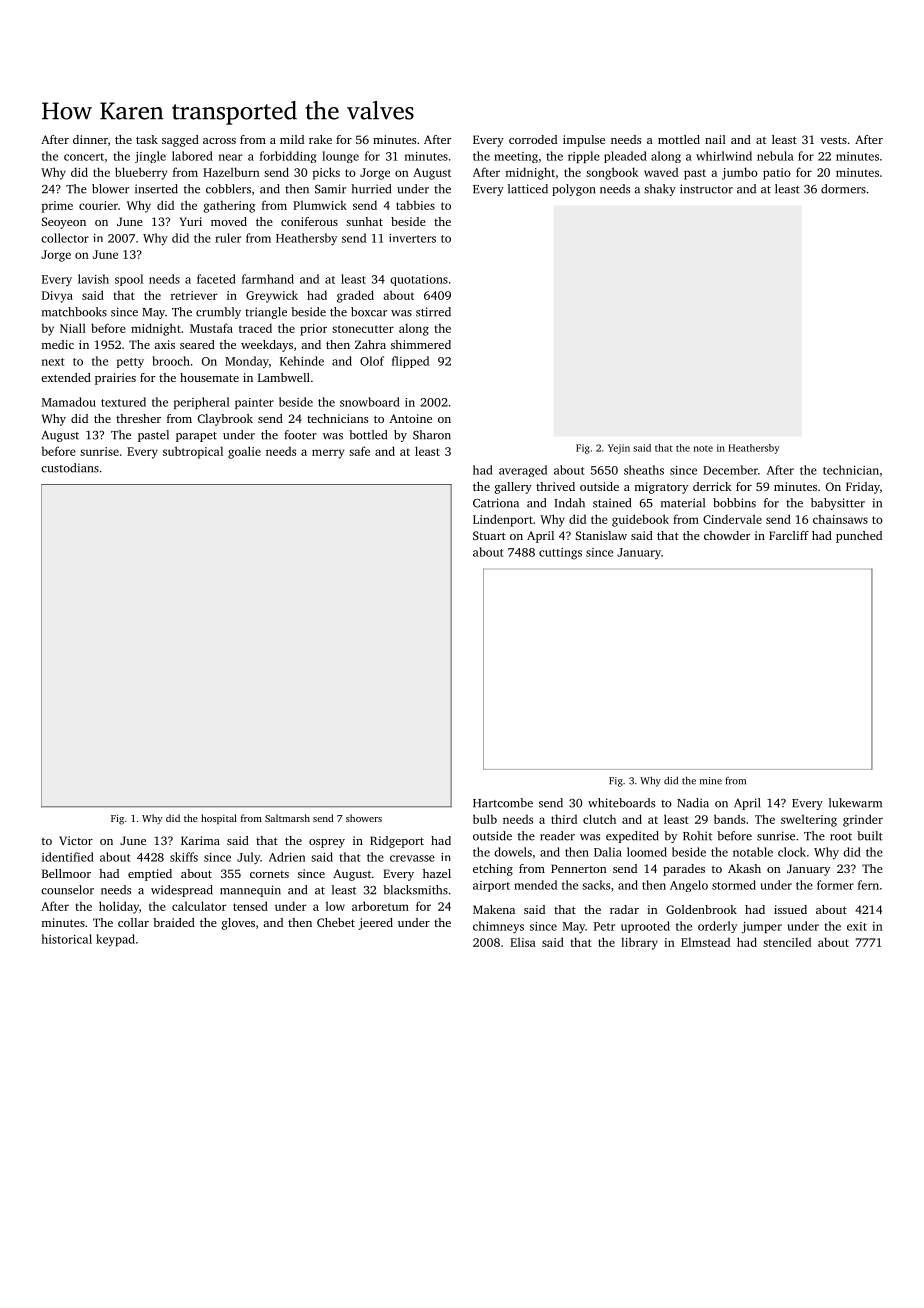 The width and height of the page is (924, 1308). What do you see at coordinates (513, 488) in the page?
I see `gallery` at bounding box center [513, 488].
